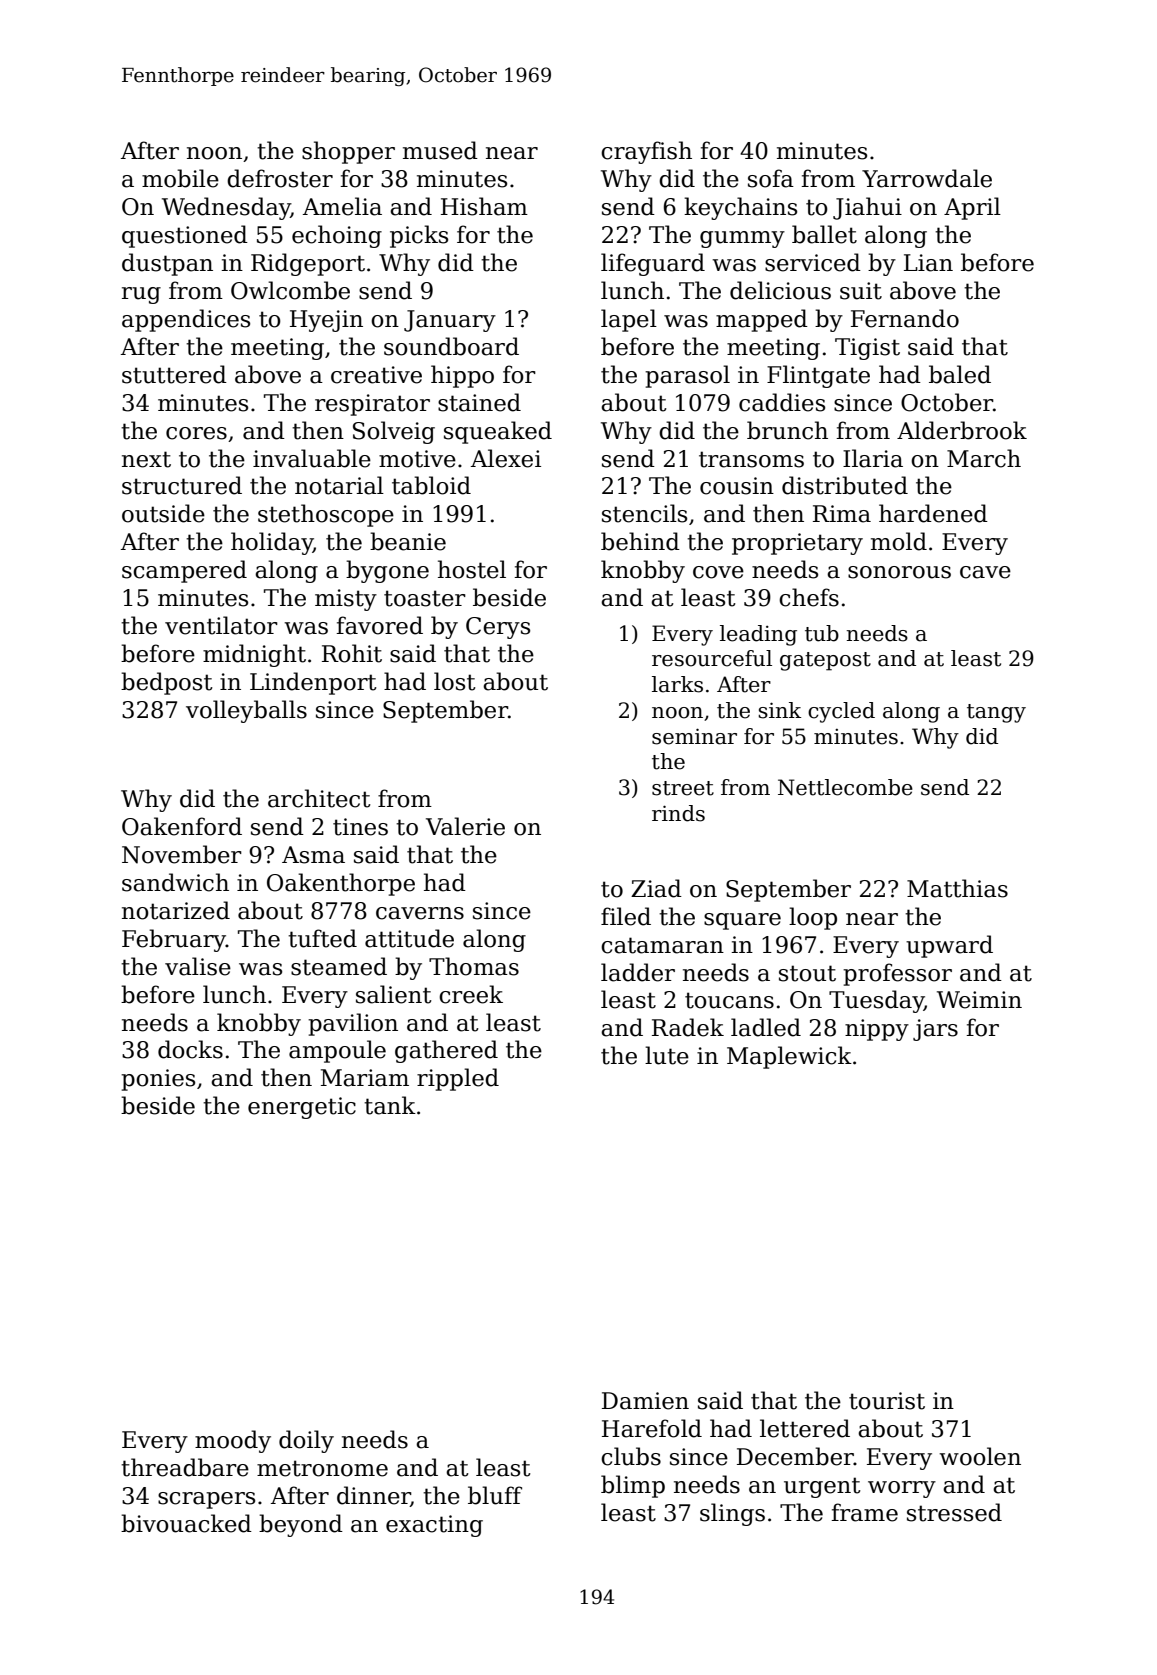 The height and width of the screenshot is (1675, 1157). Describe the element at coordinates (246, 711) in the screenshot. I see `volleyballs` at that location.
